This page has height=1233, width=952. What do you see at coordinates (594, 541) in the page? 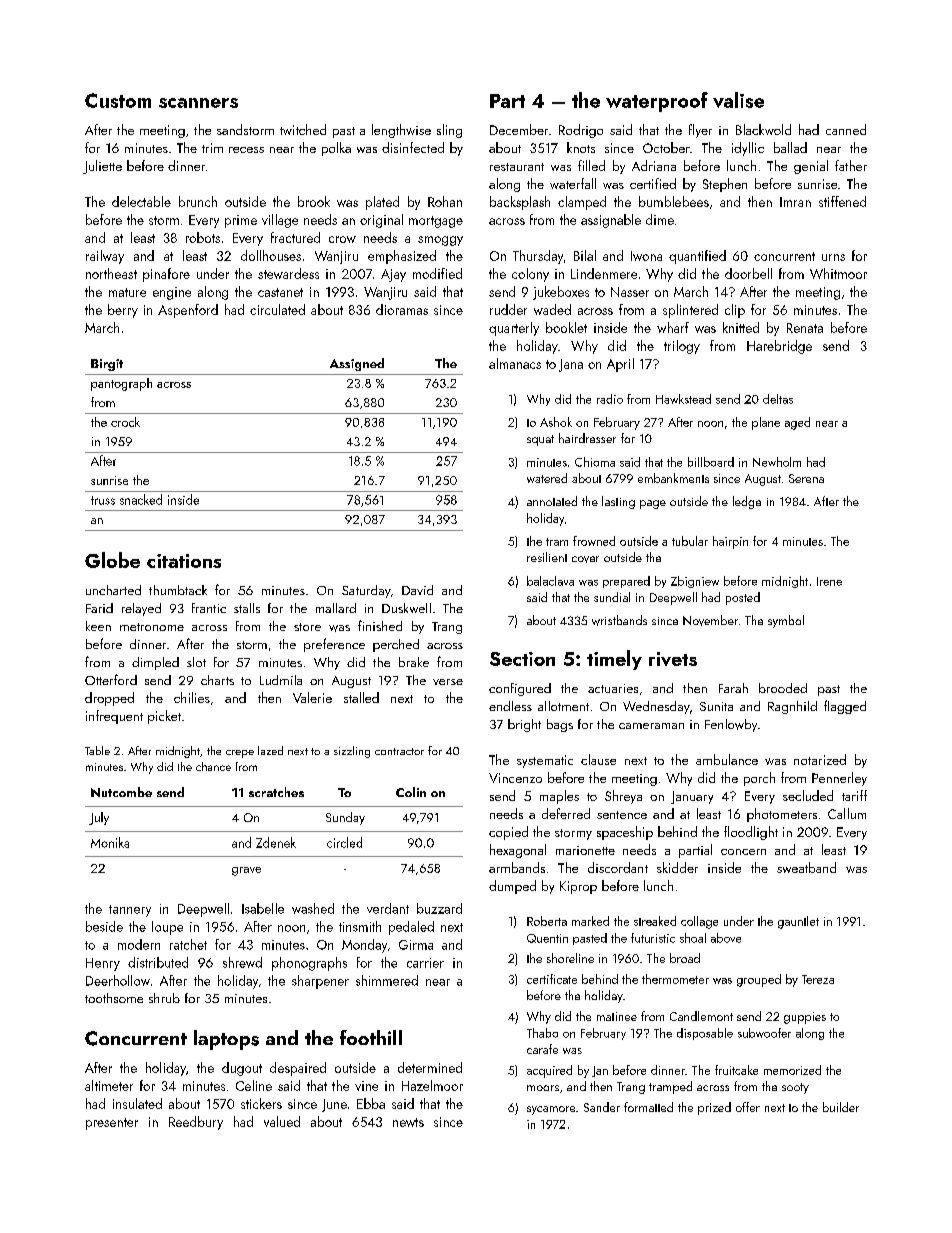
I see `frowned` at bounding box center [594, 541].
